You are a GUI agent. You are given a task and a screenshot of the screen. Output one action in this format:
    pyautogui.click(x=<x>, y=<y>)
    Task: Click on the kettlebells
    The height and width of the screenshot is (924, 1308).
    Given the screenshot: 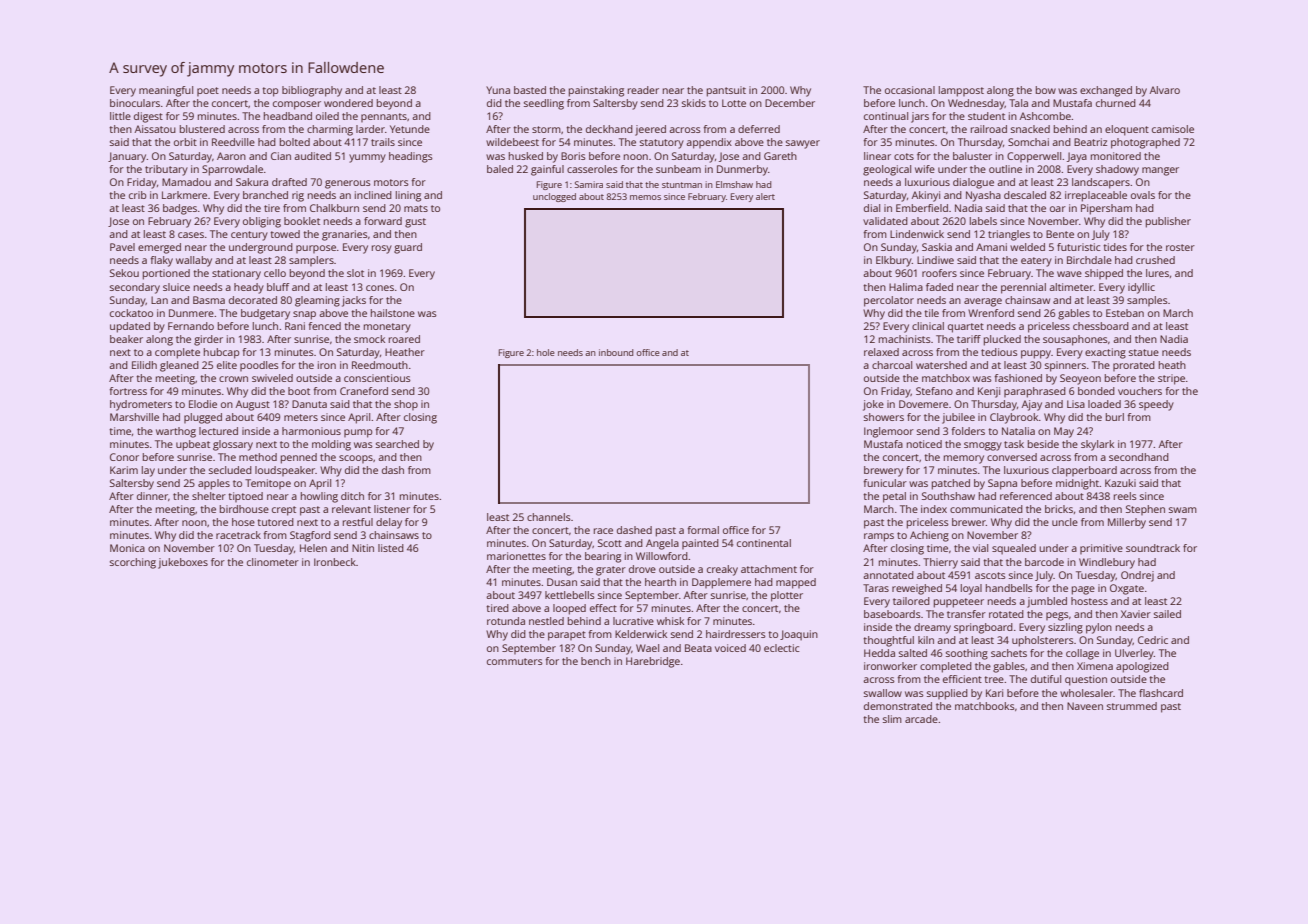 What is the action you would take?
    pyautogui.click(x=570, y=595)
